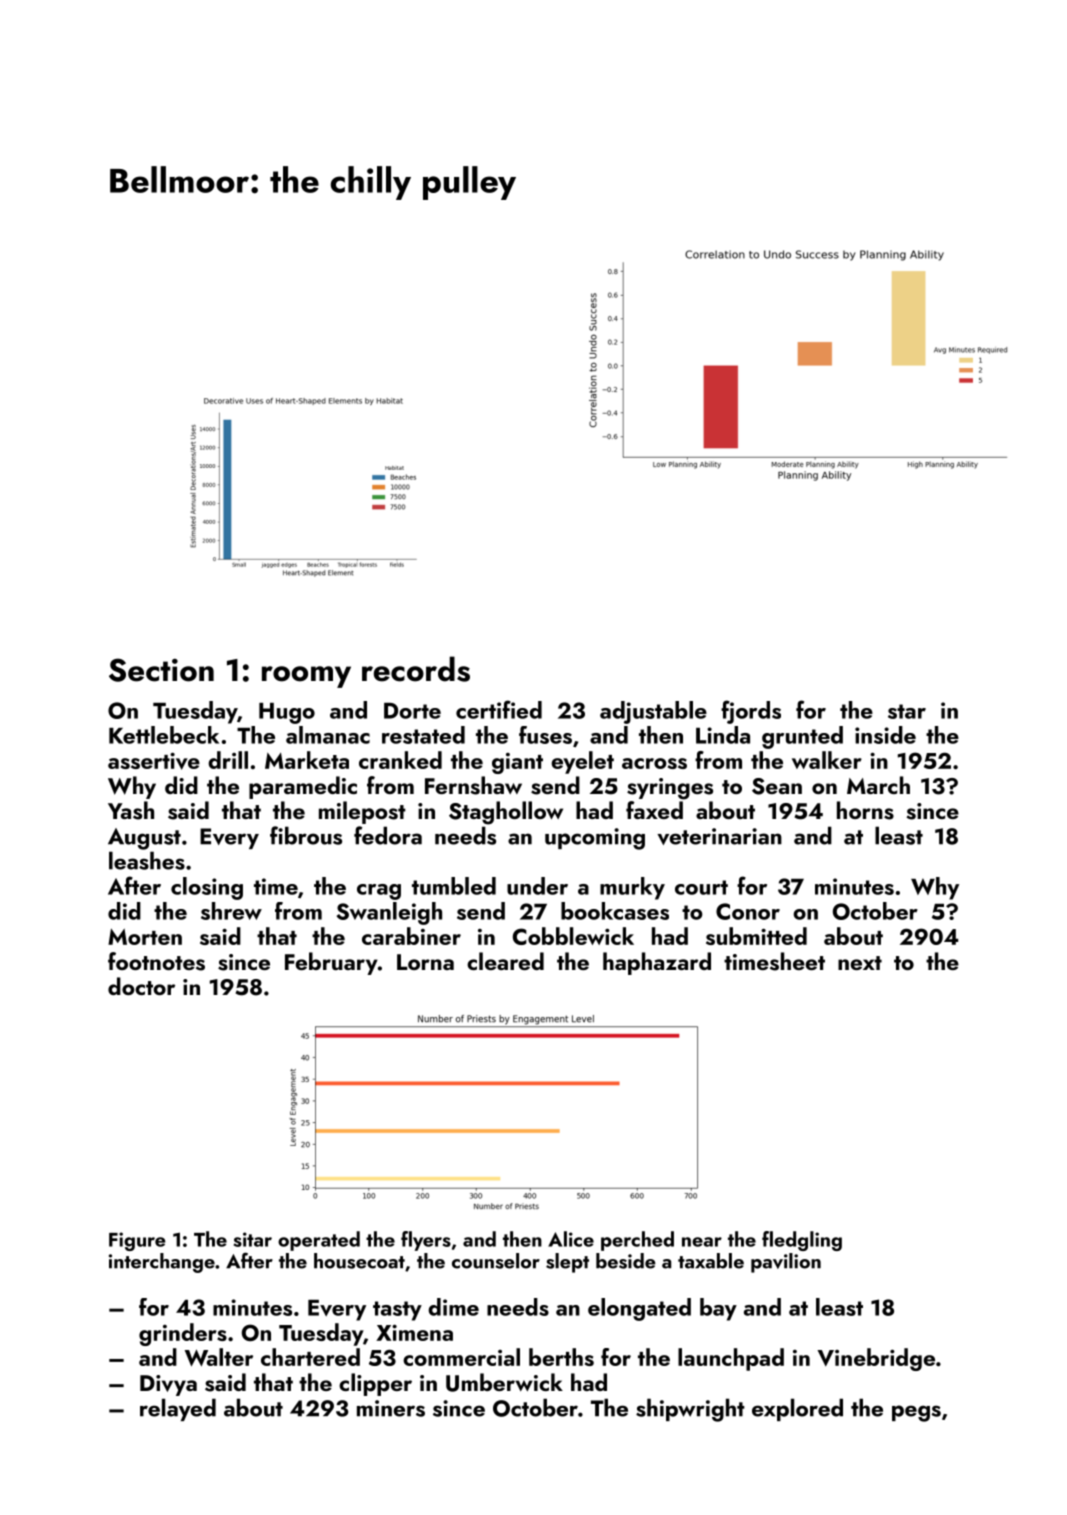 This page has height=1515, width=1067. What do you see at coordinates (178, 1409) in the page?
I see `relayed` at bounding box center [178, 1409].
